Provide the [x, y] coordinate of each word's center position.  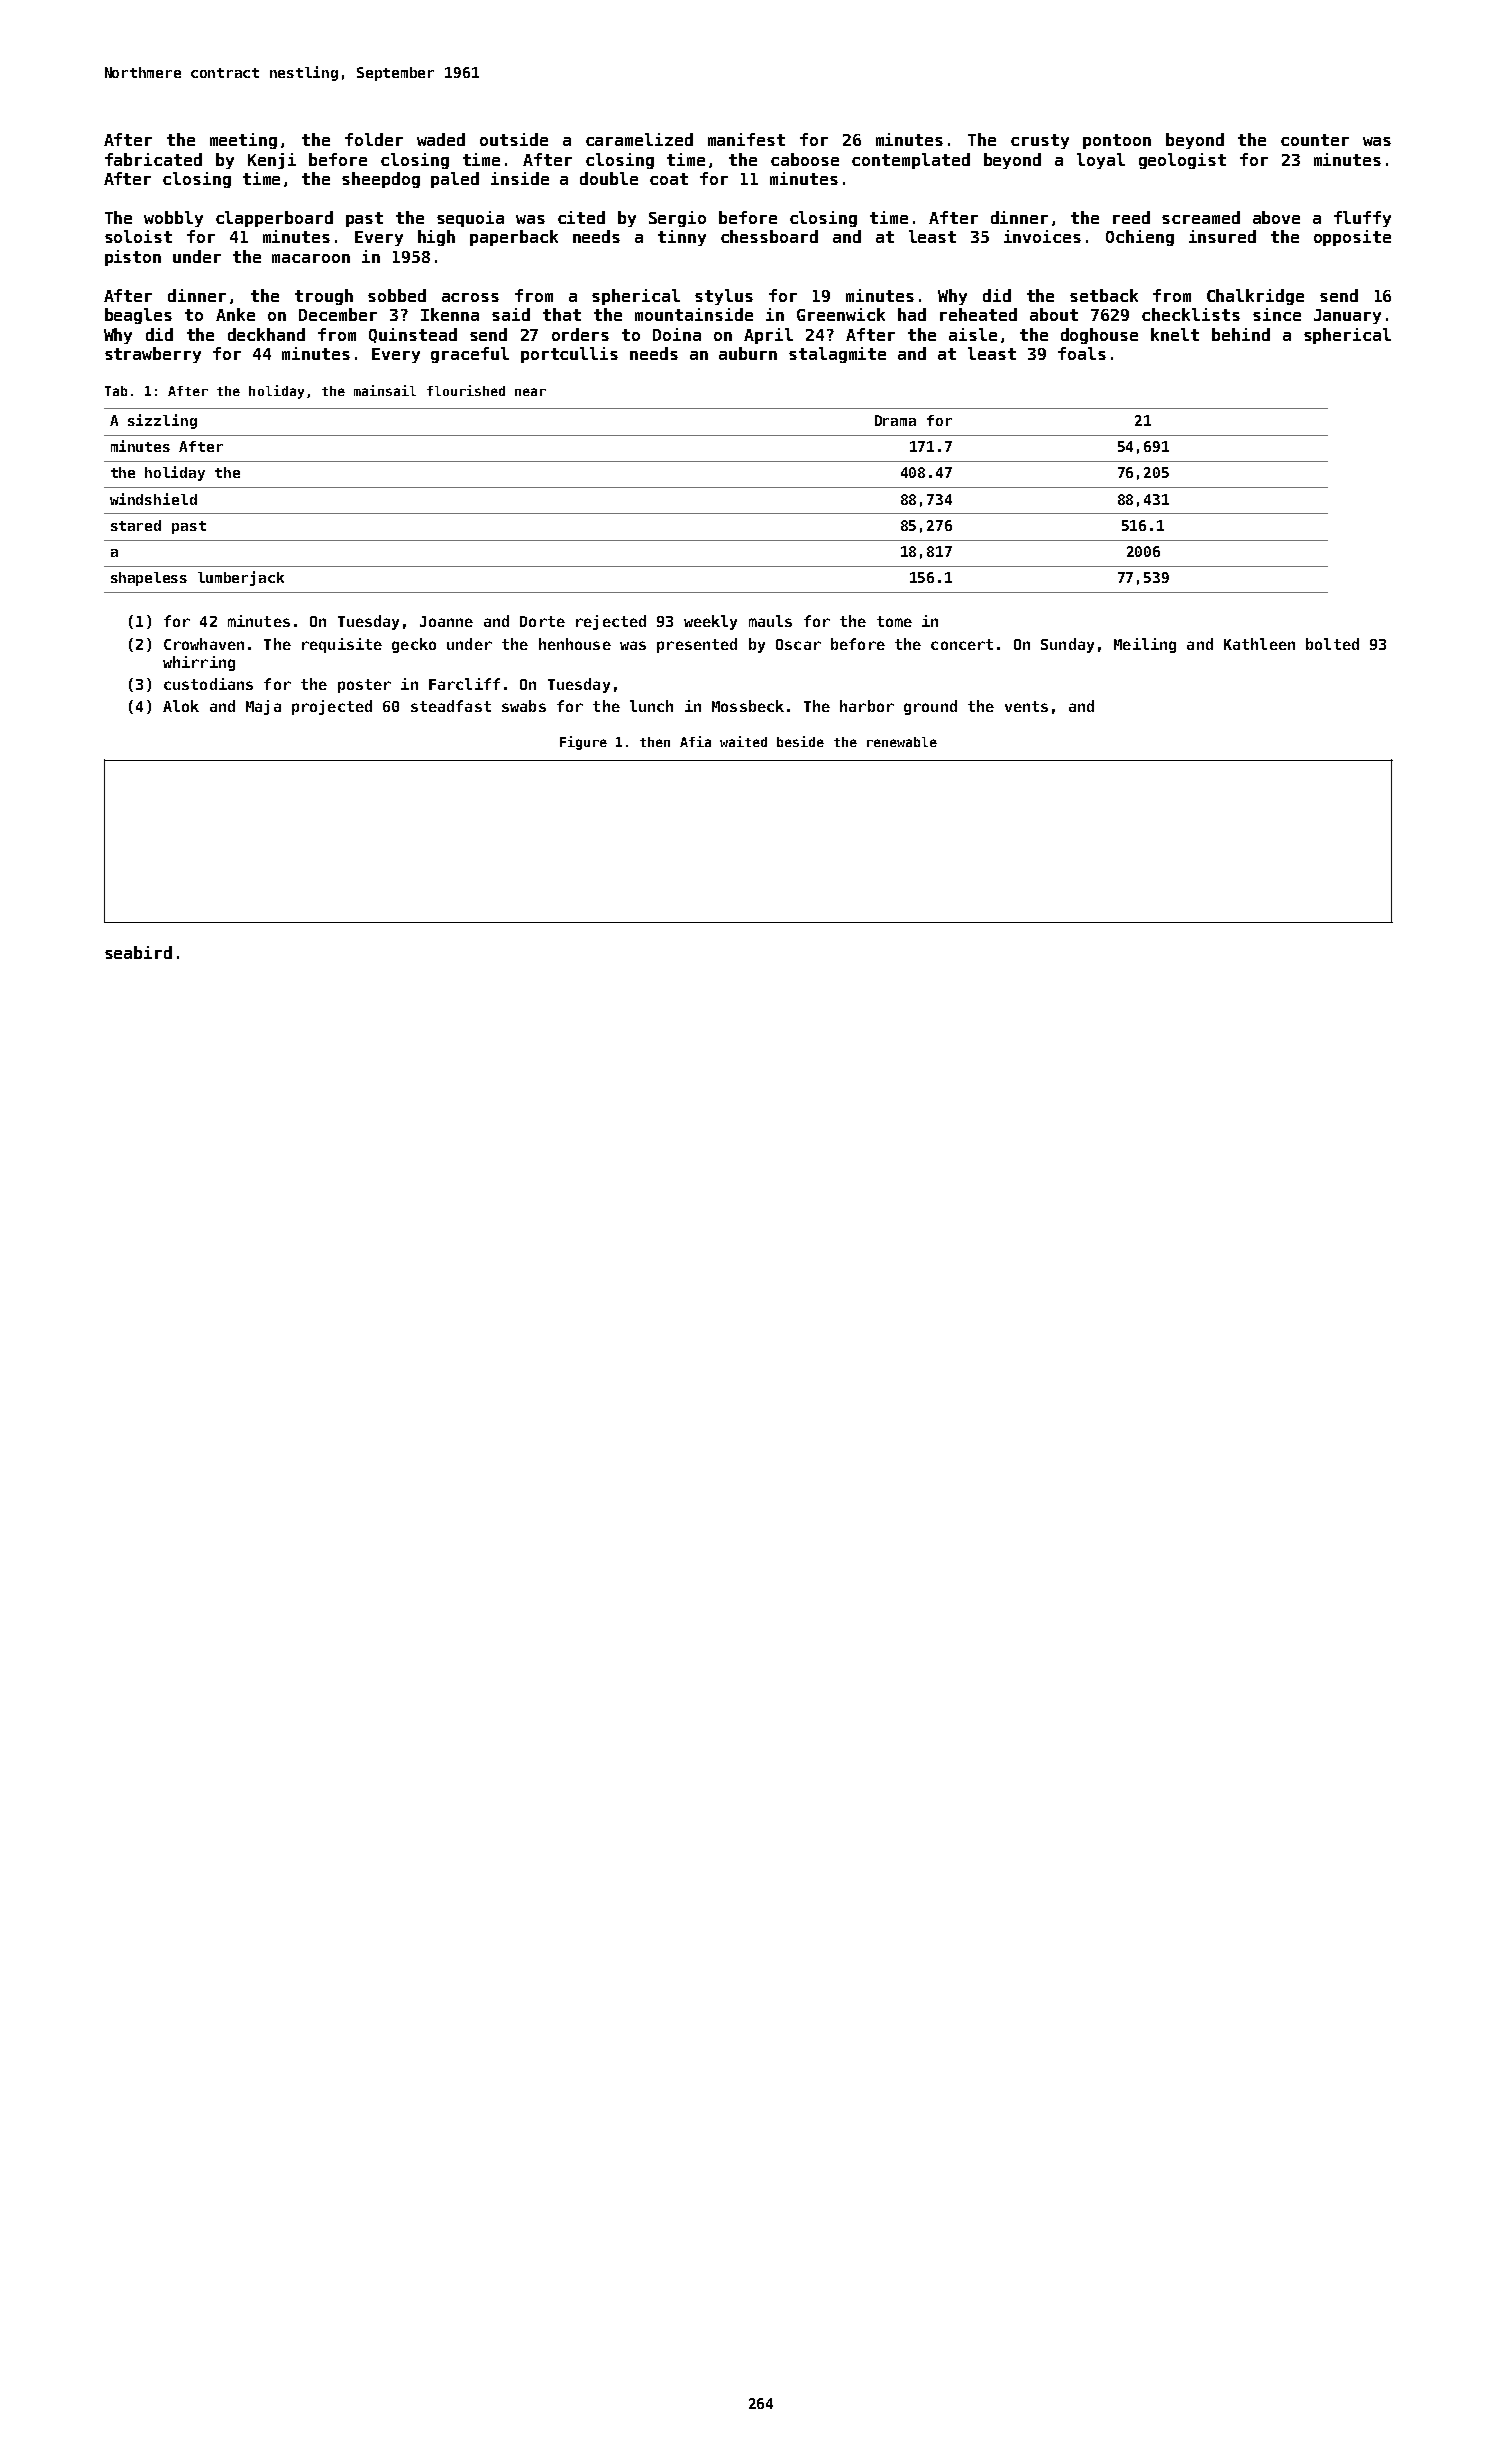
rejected [611, 622]
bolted [1332, 644]
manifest [746, 139]
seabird [138, 952]
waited [743, 741]
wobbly [173, 219]
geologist [1182, 161]
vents [1026, 706]
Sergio [677, 219]
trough [324, 297]
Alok [181, 706]
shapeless [149, 579]
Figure [583, 743]
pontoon [1117, 141]
